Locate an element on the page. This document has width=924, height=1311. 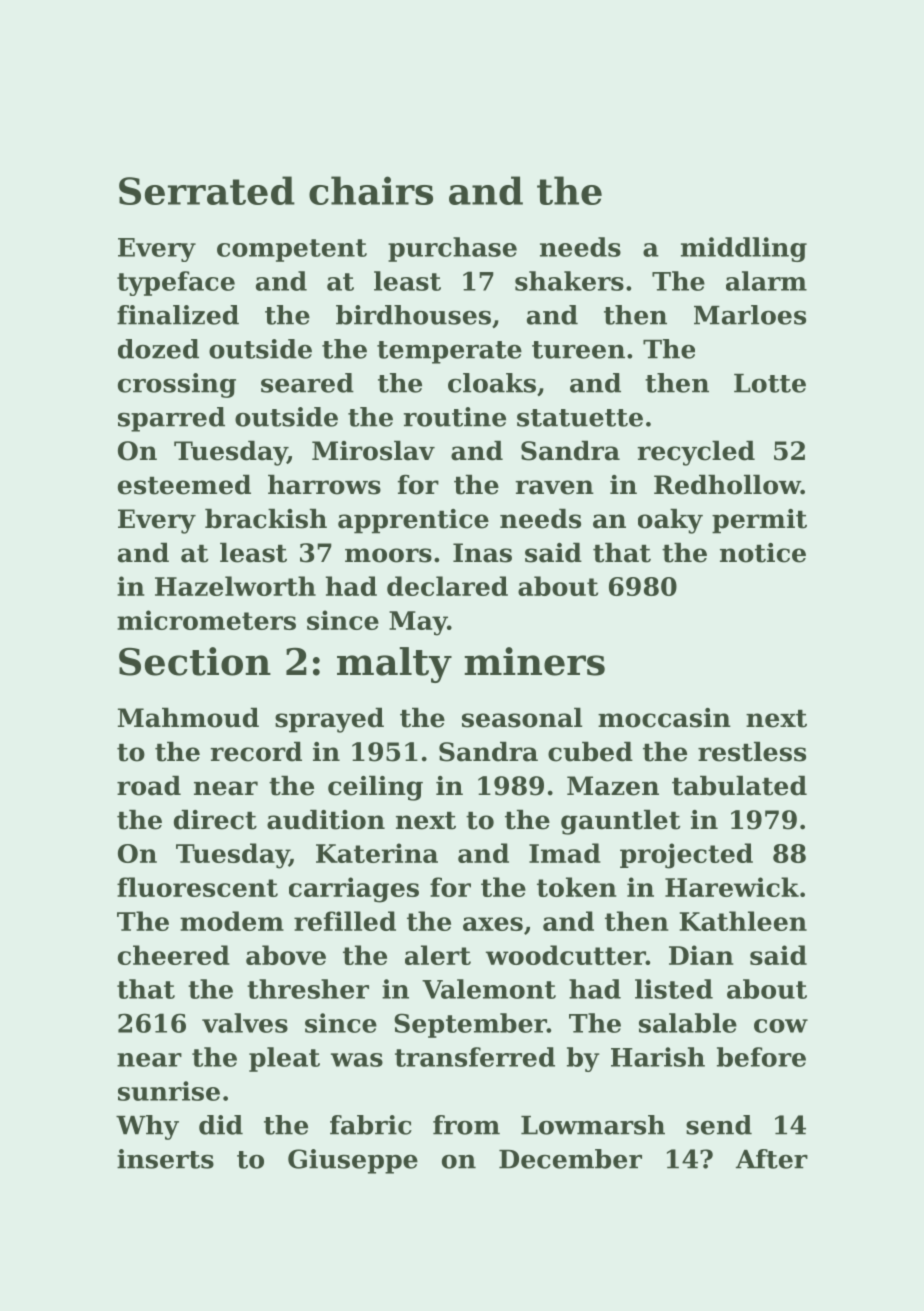
road is located at coordinates (149, 785).
